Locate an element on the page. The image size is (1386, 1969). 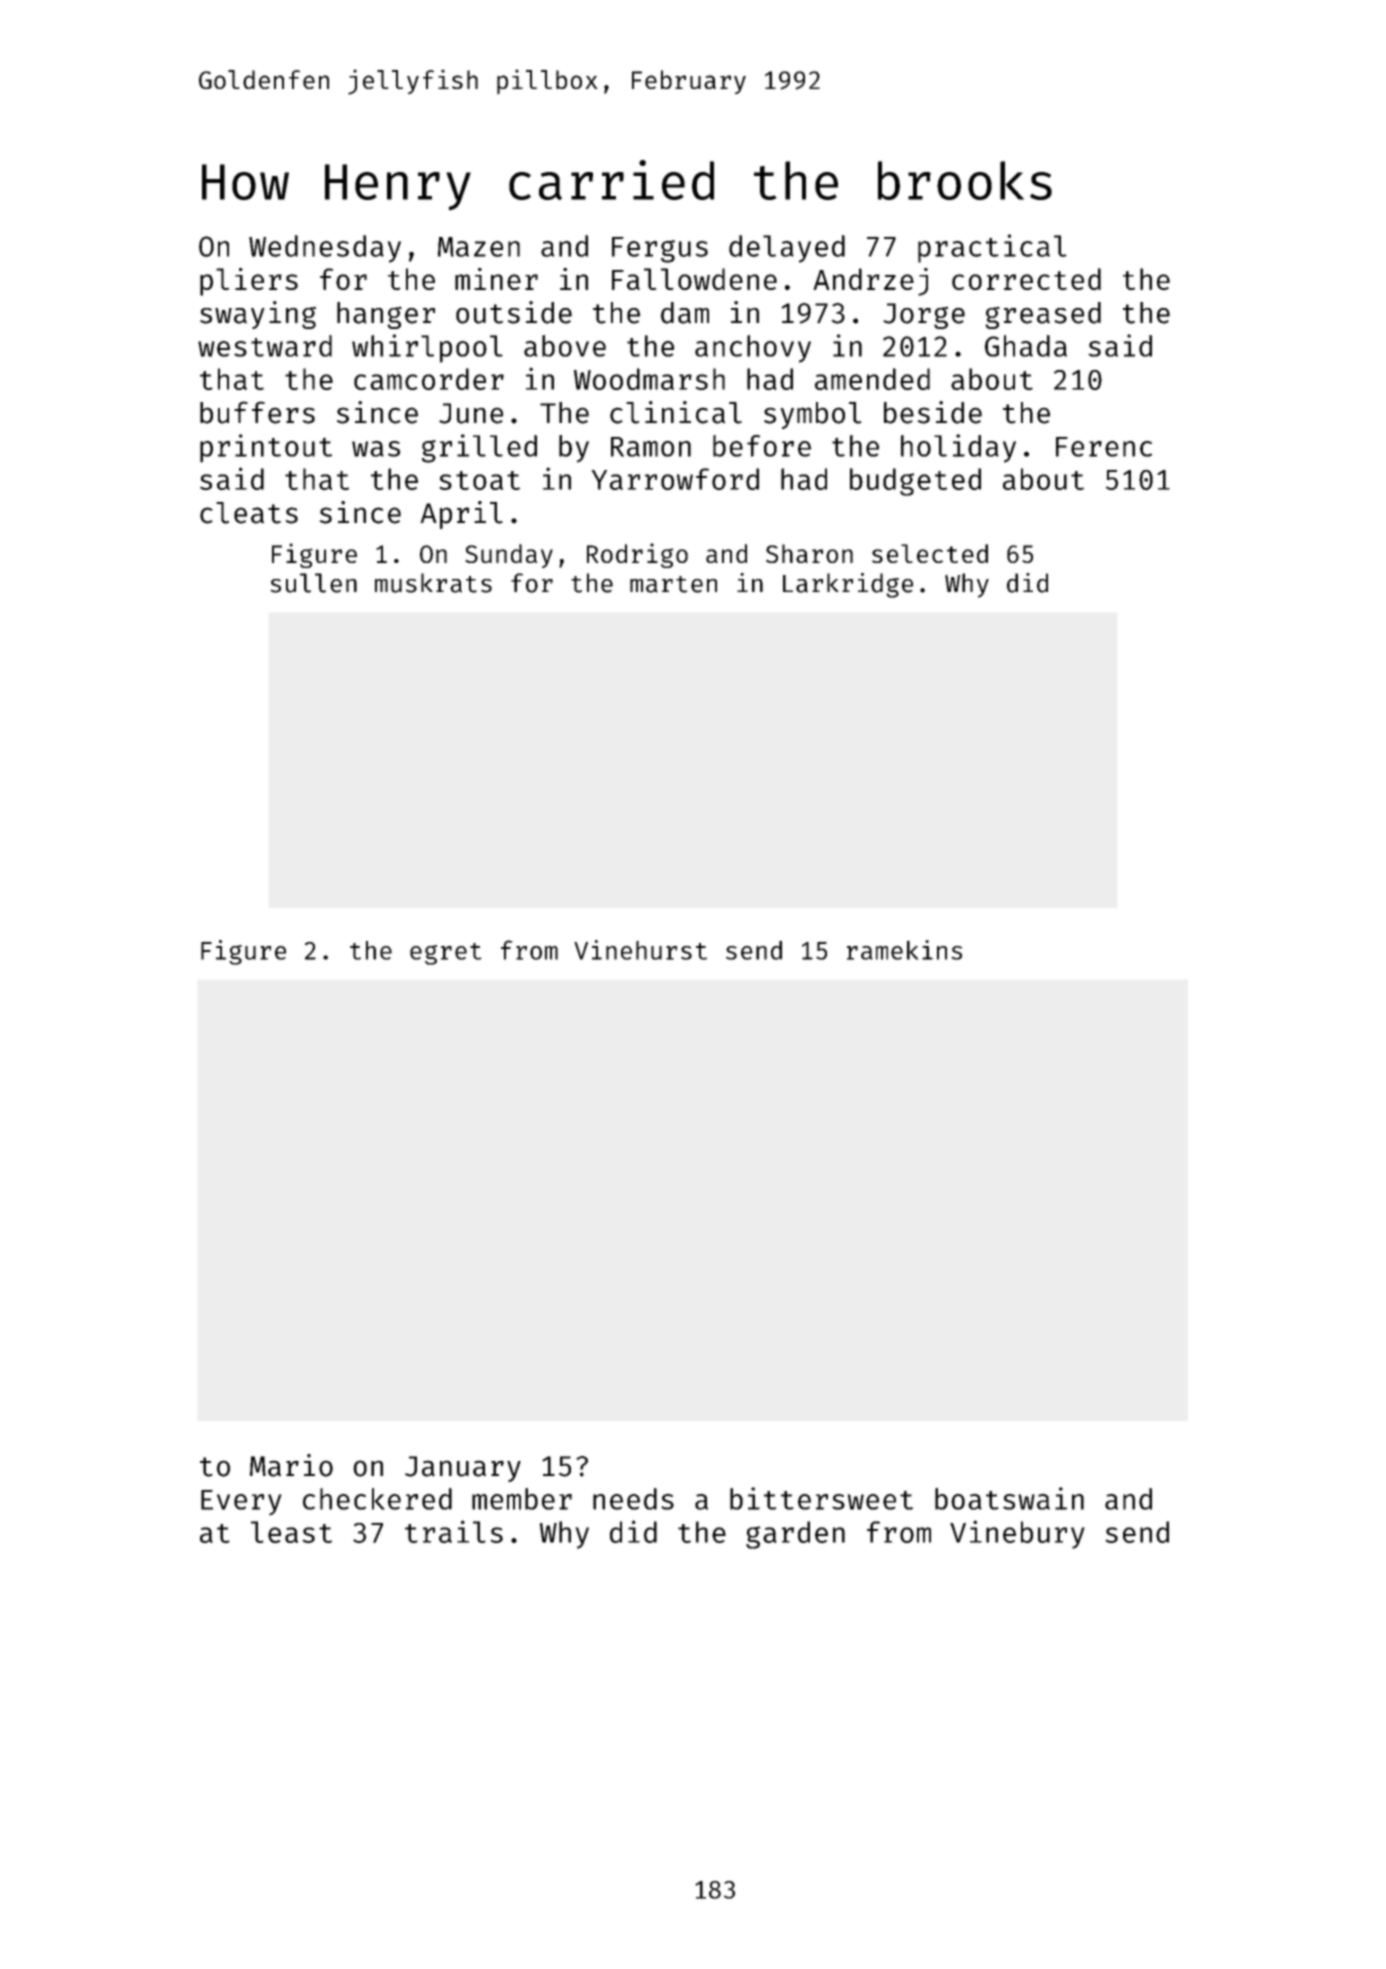
Sharon is located at coordinates (809, 553).
